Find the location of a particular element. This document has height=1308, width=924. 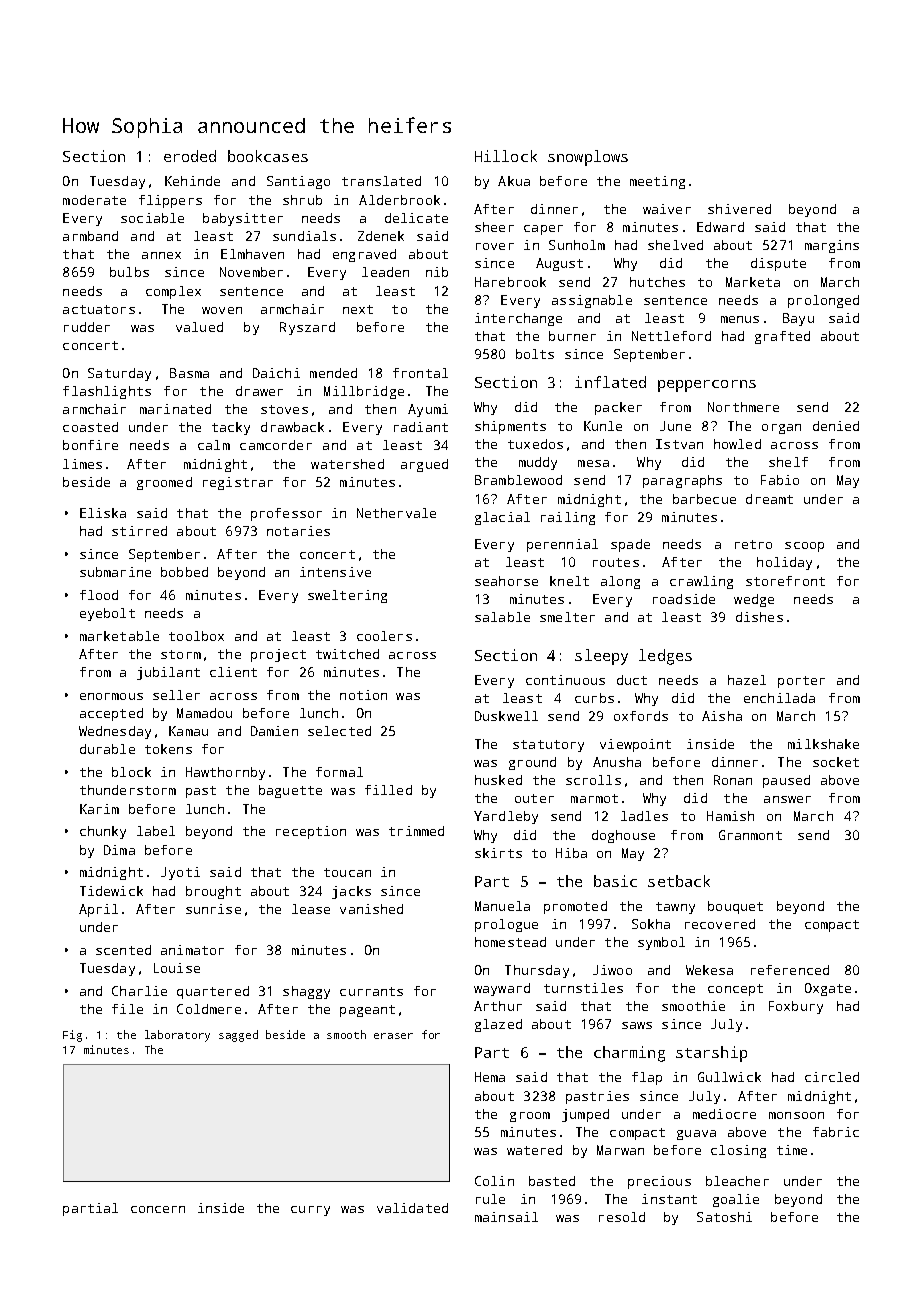

bolts is located at coordinates (535, 354).
